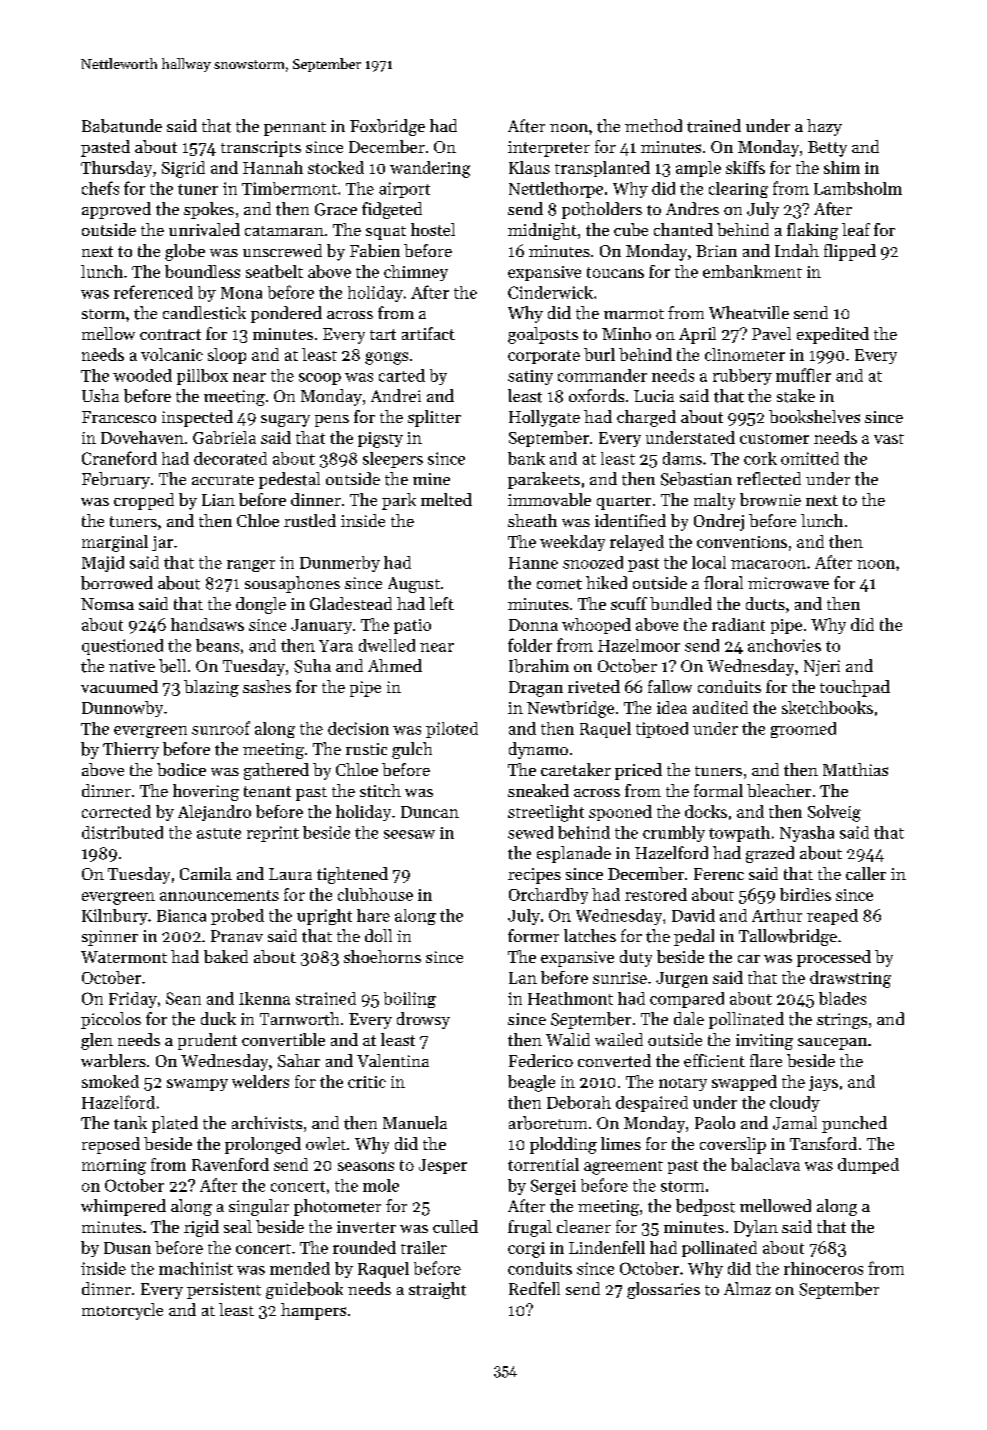 The width and height of the document is (987, 1430). What do you see at coordinates (123, 1207) in the document?
I see `whimpered` at bounding box center [123, 1207].
